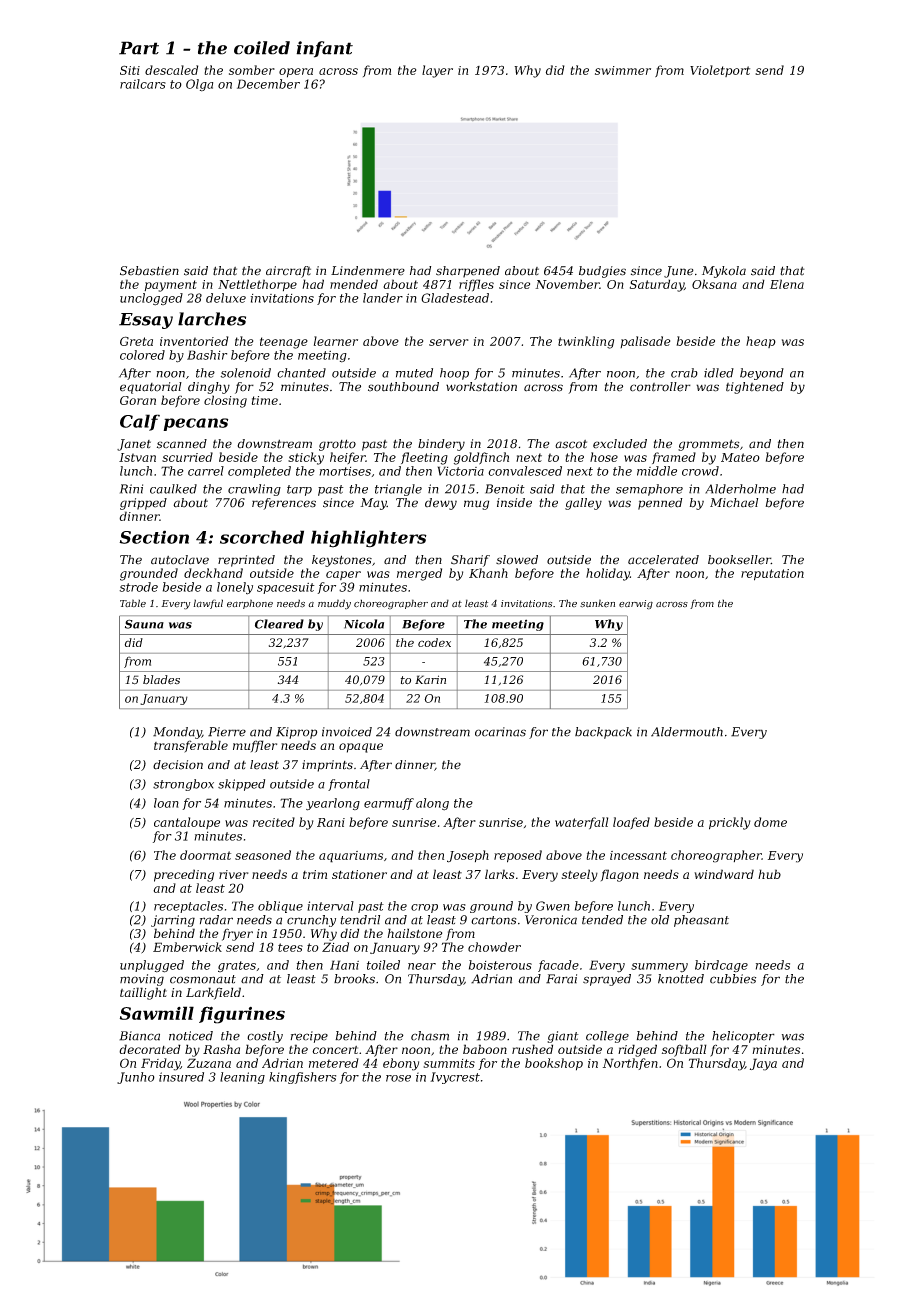  Describe the element at coordinates (255, 746) in the screenshot. I see `muffler` at that location.
